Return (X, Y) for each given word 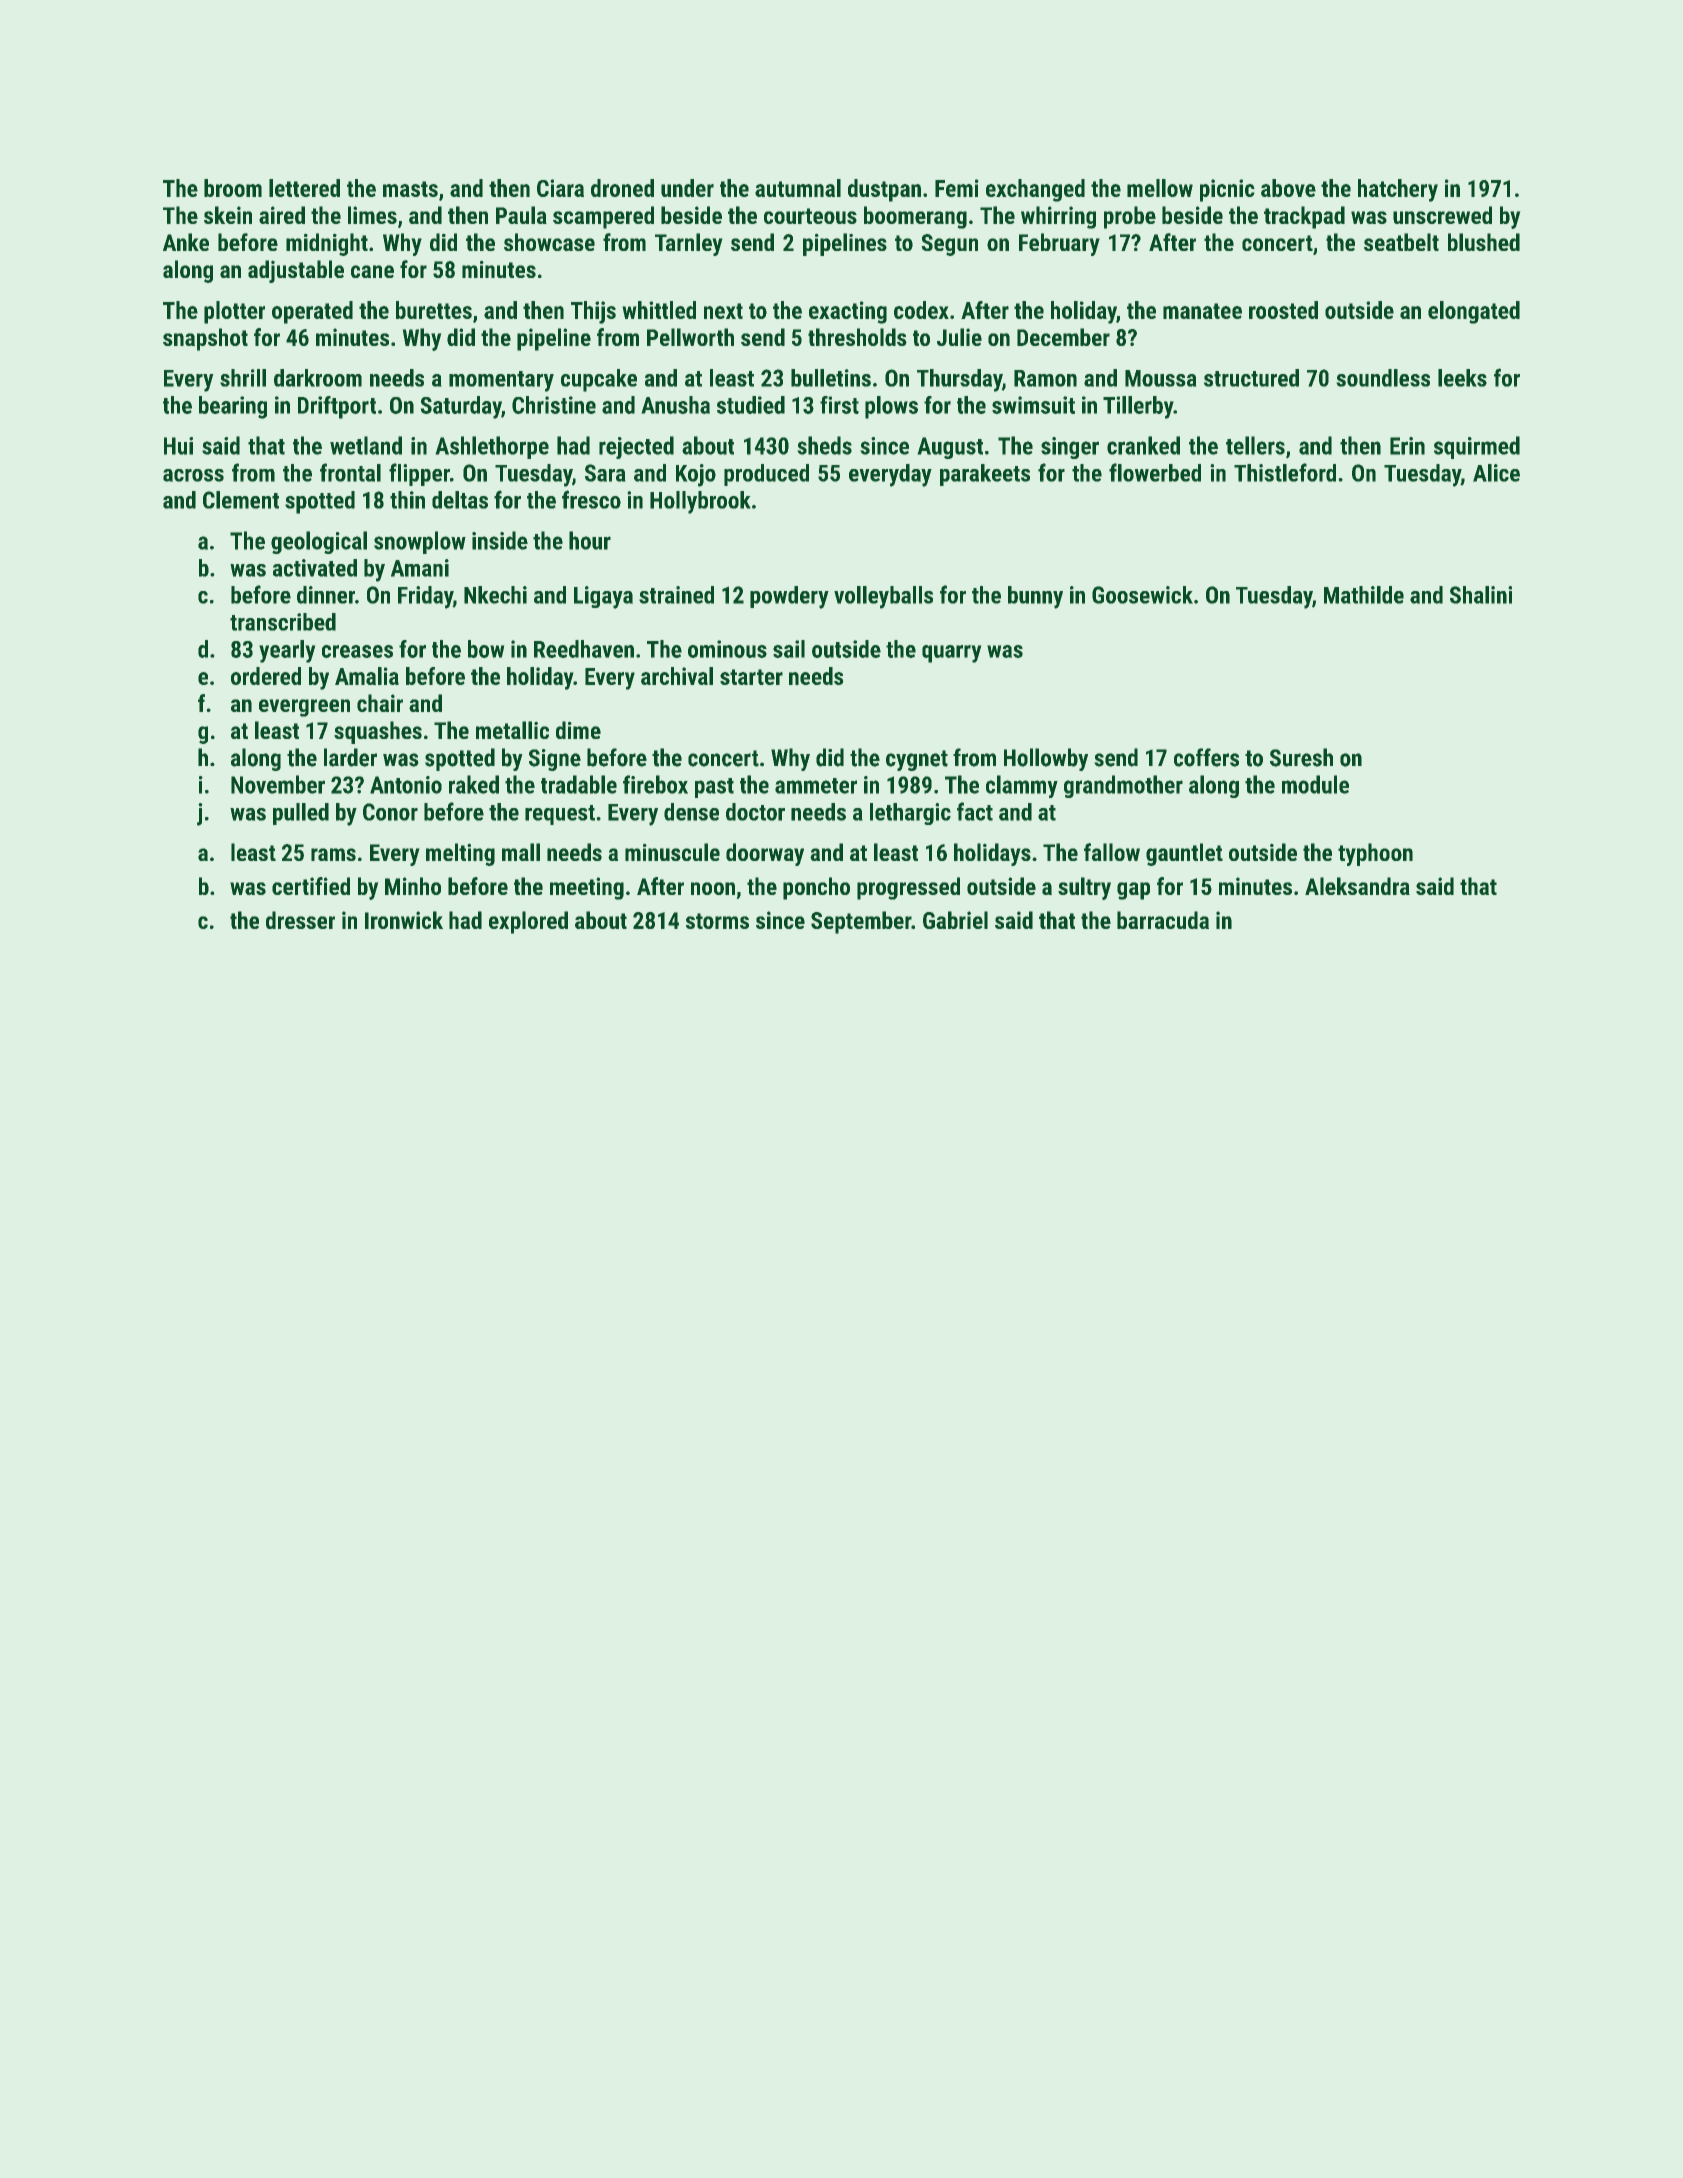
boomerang (915, 217)
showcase (549, 242)
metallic (512, 730)
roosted (1283, 310)
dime (578, 730)
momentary (501, 381)
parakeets (985, 475)
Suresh (1301, 757)
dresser (300, 920)
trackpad (1304, 217)
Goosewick (1142, 595)
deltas (460, 500)
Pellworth (690, 337)
